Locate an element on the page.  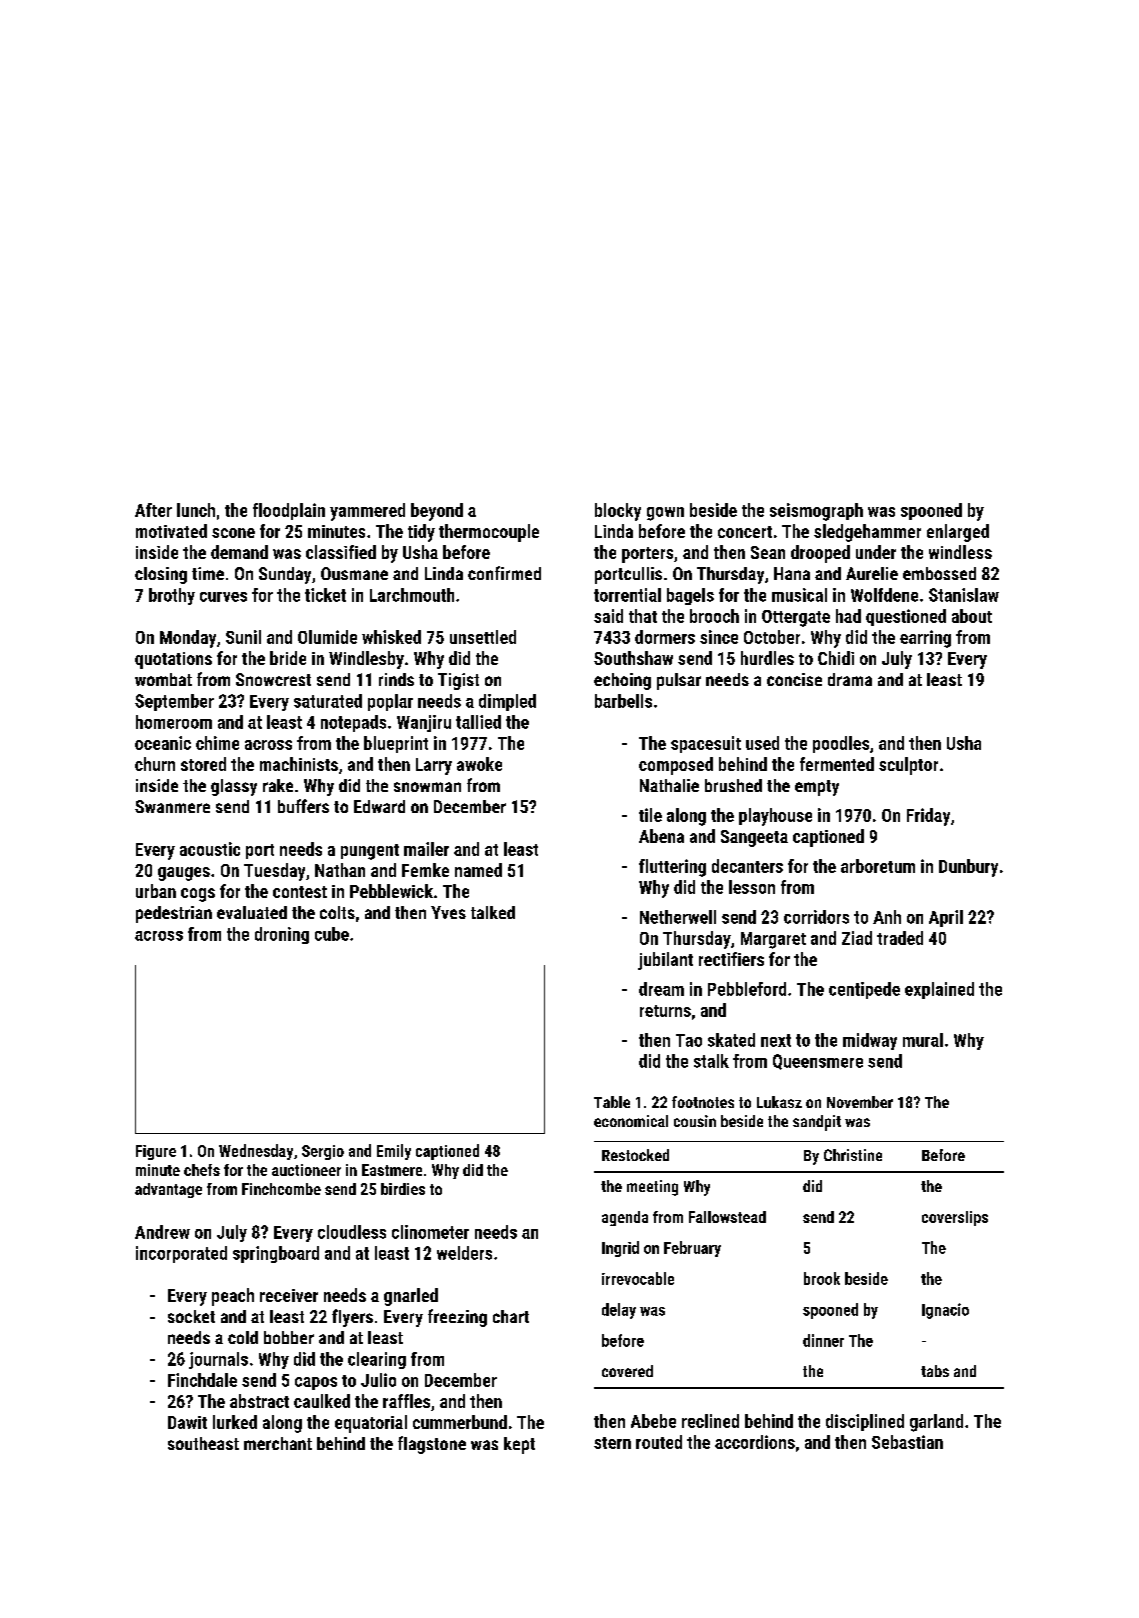
southeast is located at coordinates (203, 1443).
